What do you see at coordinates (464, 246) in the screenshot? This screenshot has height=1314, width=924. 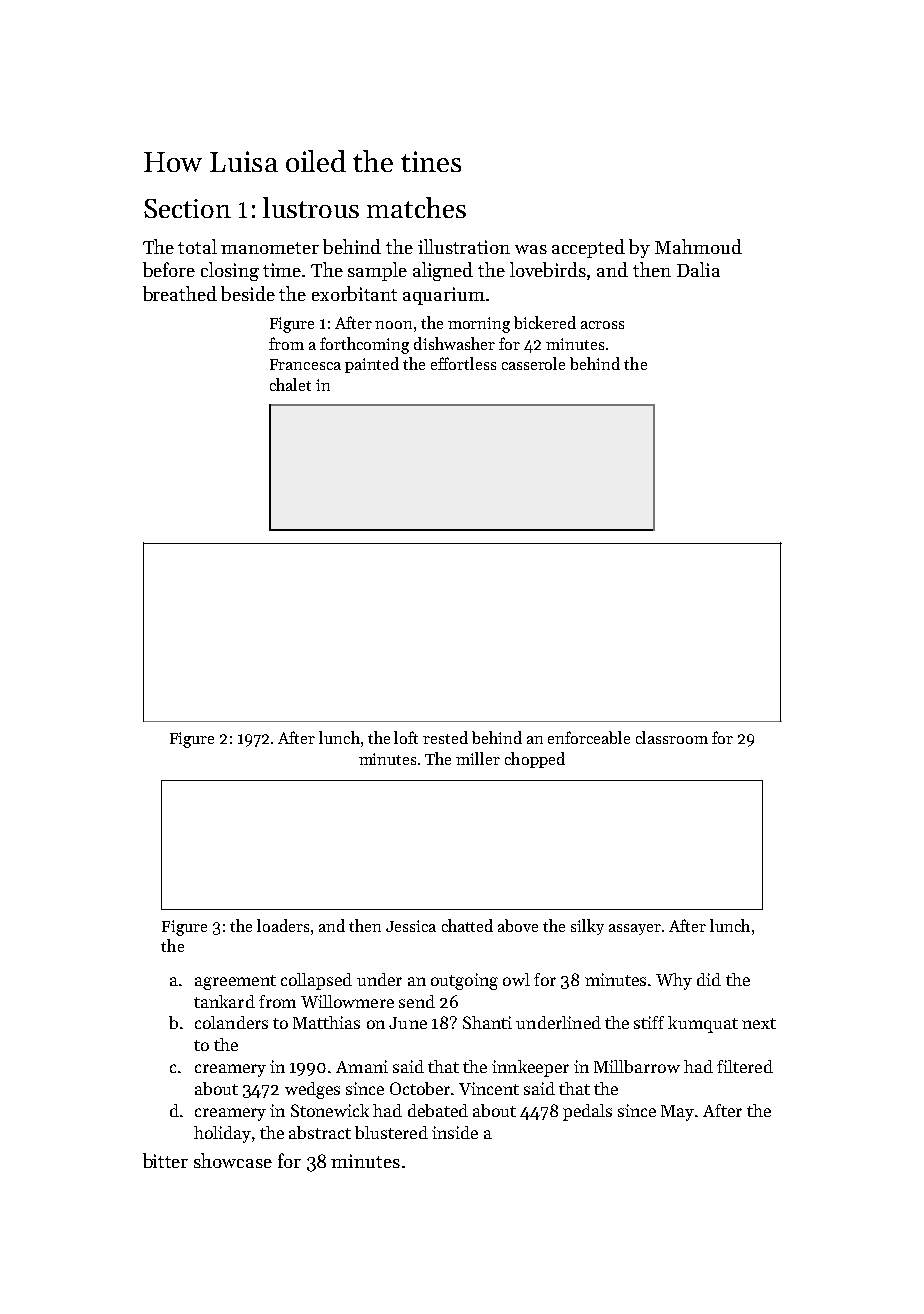 I see `illustration` at bounding box center [464, 246].
